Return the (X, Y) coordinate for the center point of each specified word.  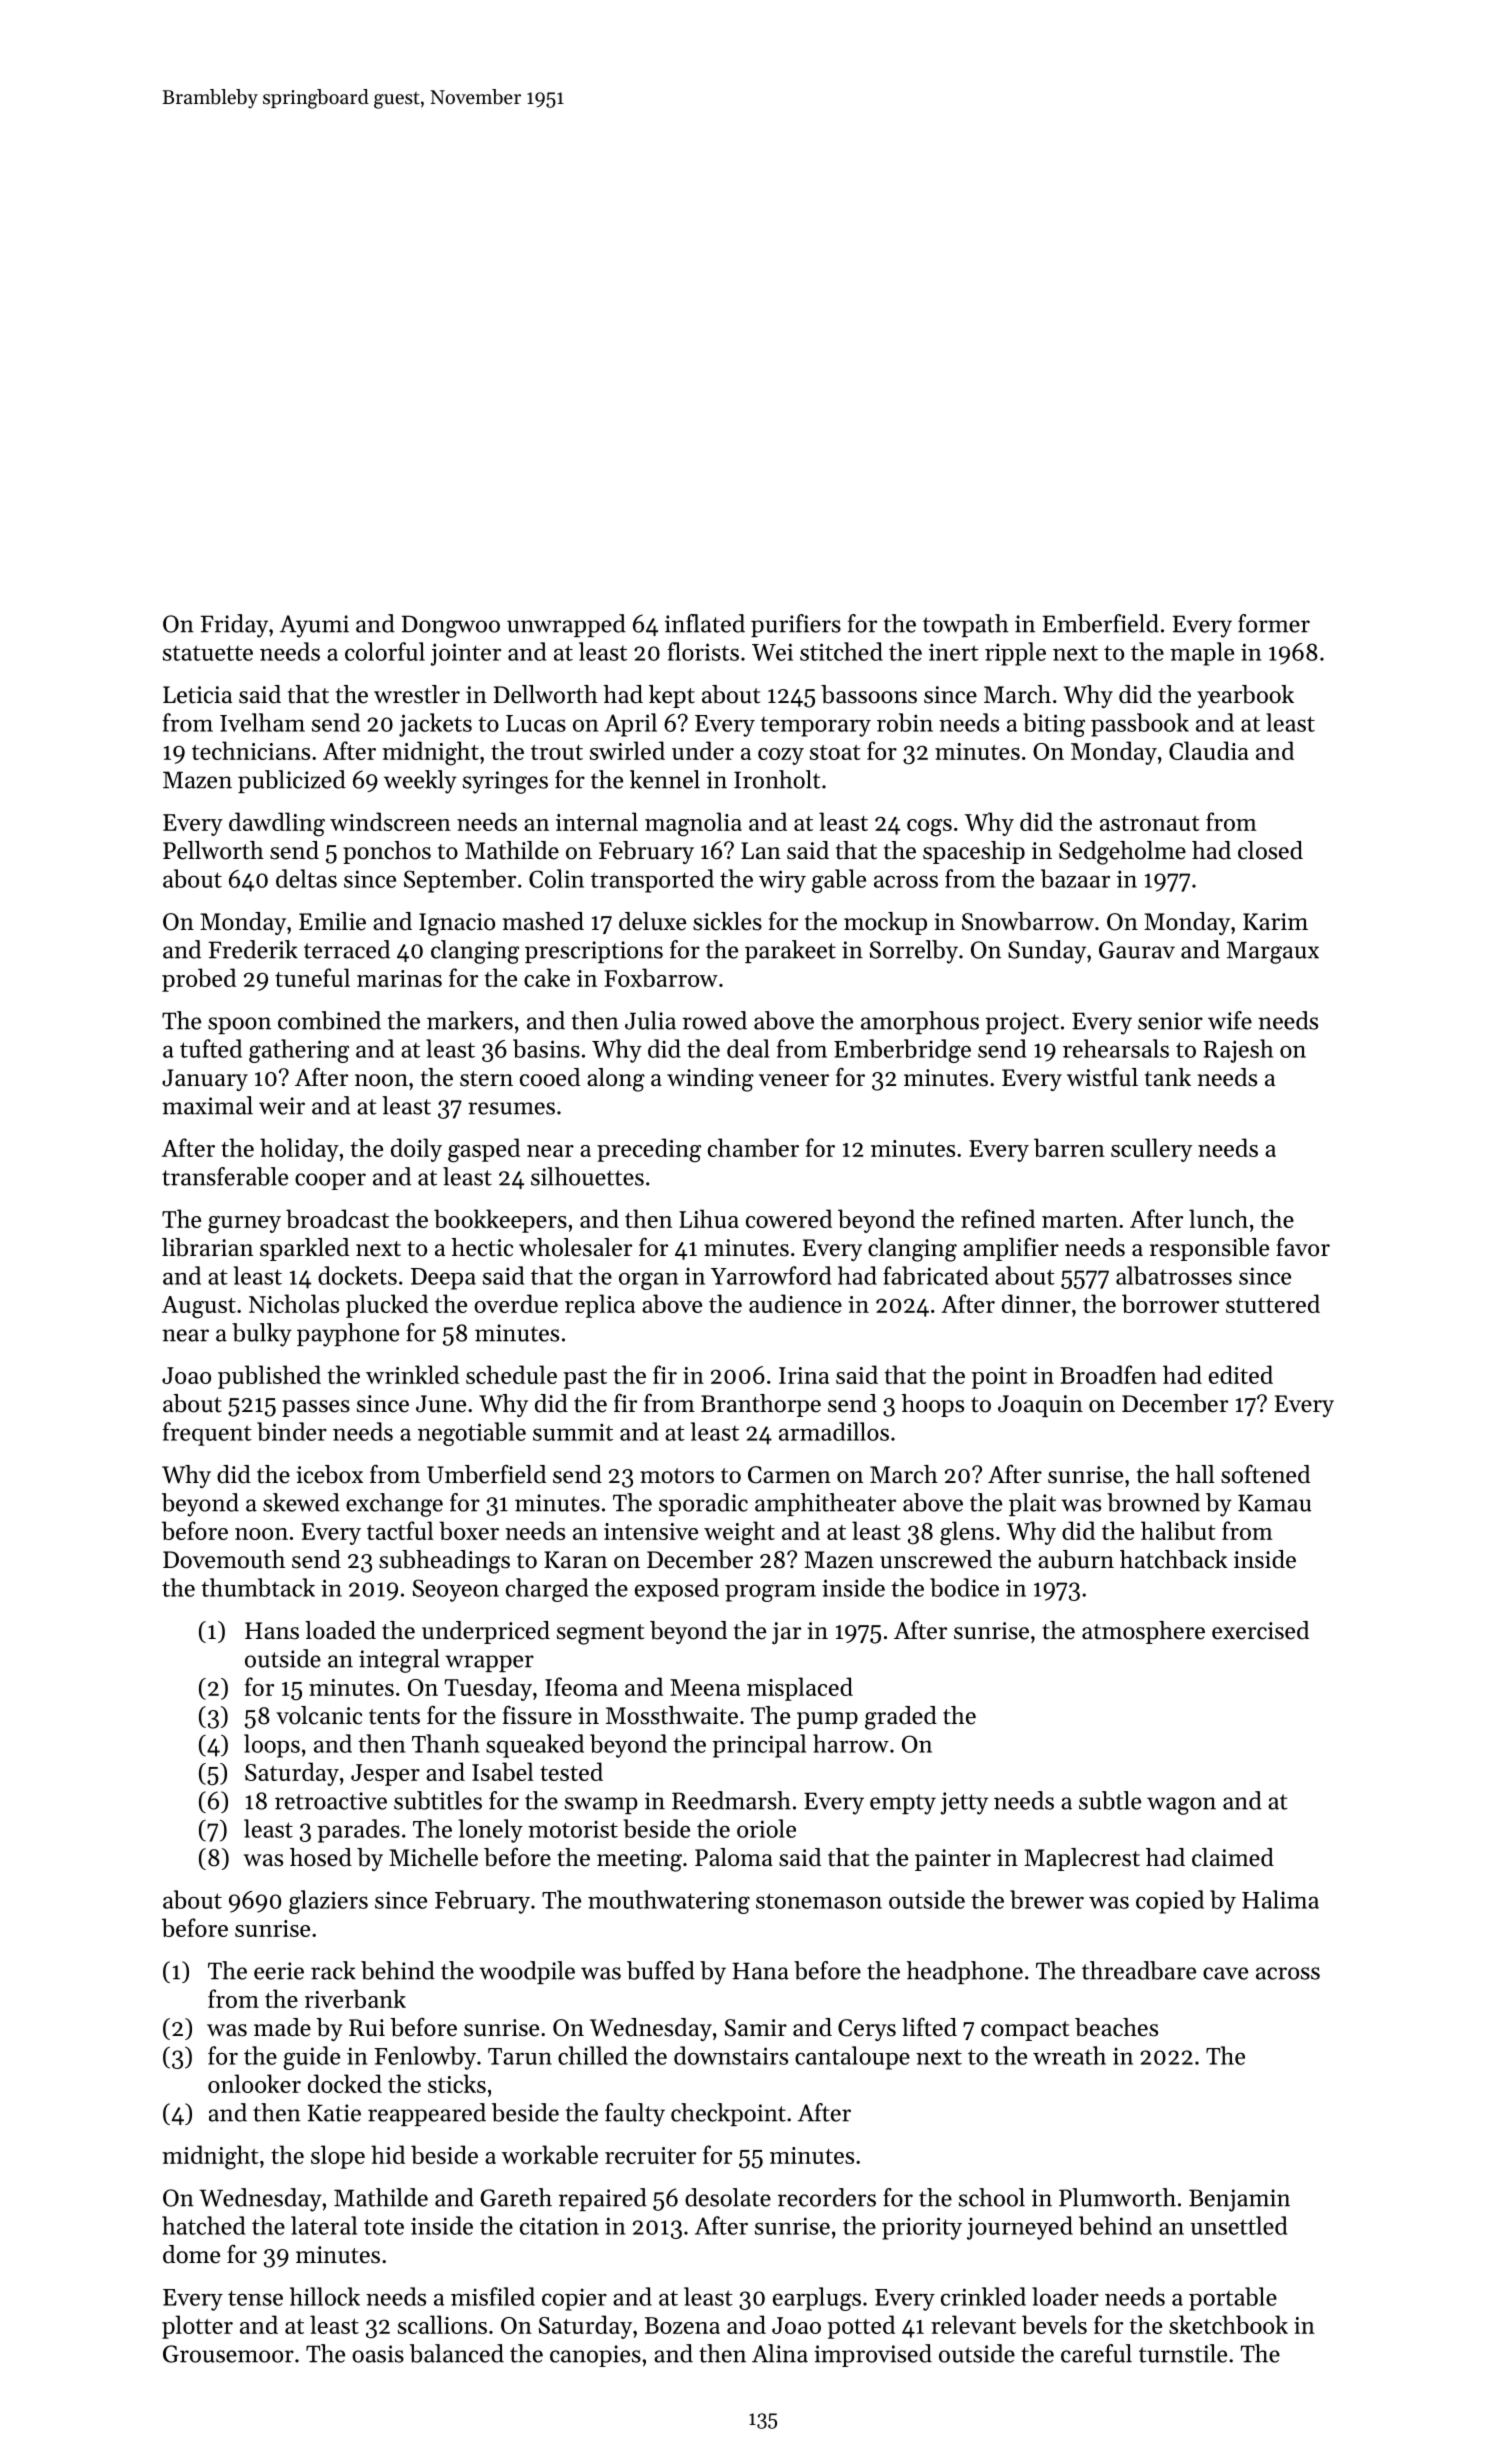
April (630, 725)
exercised (1260, 1630)
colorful (385, 651)
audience (795, 1303)
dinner (1036, 1303)
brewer (1047, 1899)
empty (903, 1804)
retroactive (331, 1801)
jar (786, 1633)
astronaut (1150, 823)
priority (922, 2228)
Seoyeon (456, 1590)
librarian (207, 1247)
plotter (197, 2327)
